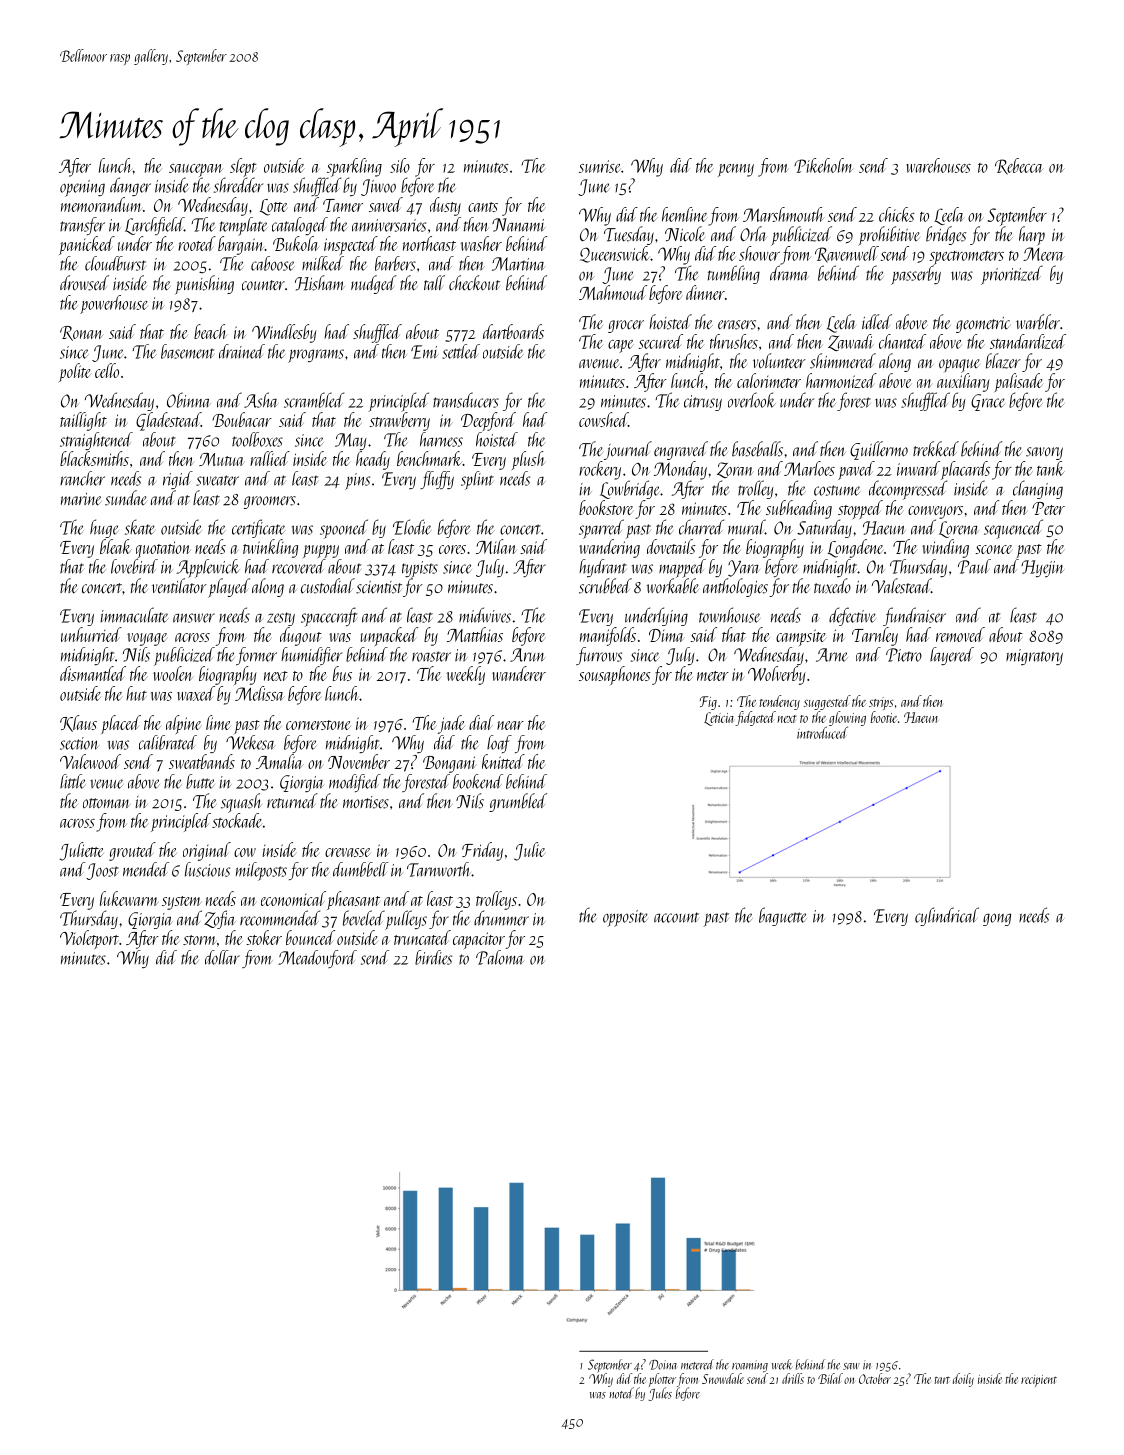 The width and height of the screenshot is (1124, 1455). What do you see at coordinates (783, 916) in the screenshot?
I see `baguette` at bounding box center [783, 916].
